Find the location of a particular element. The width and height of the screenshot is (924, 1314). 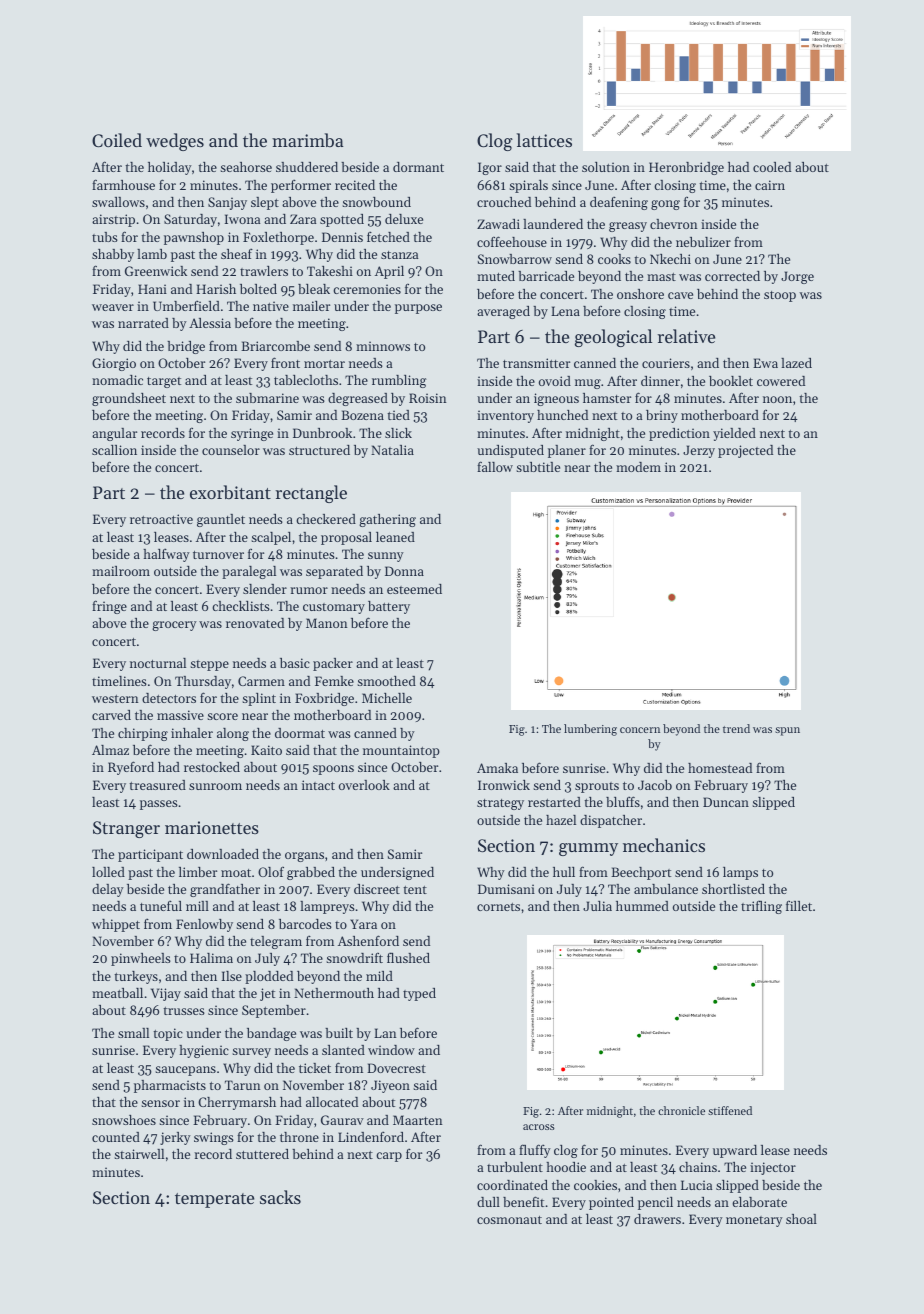

basic is located at coordinates (295, 663).
